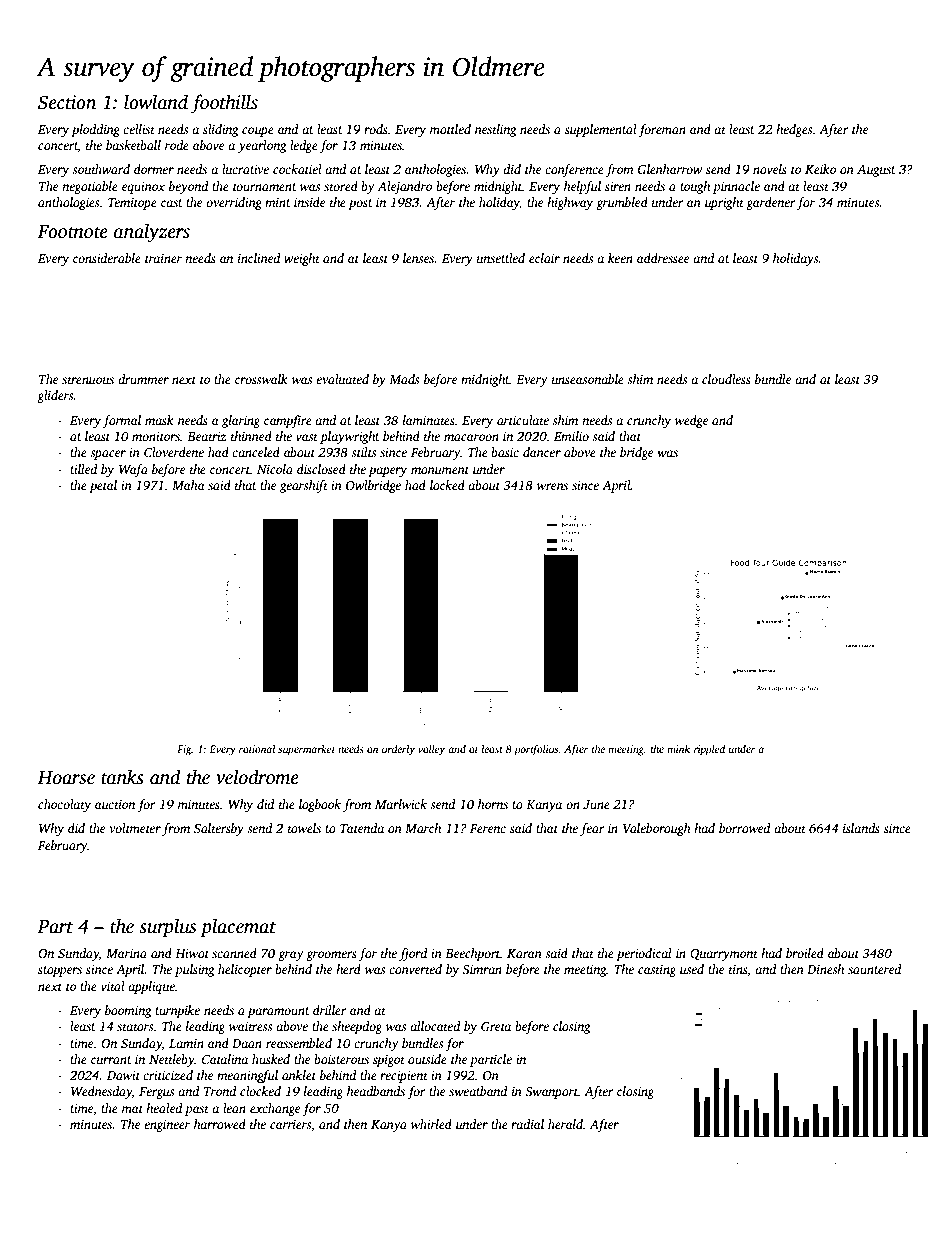 Image resolution: width=952 pixels, height=1233 pixels. I want to click on herald, so click(565, 1124).
